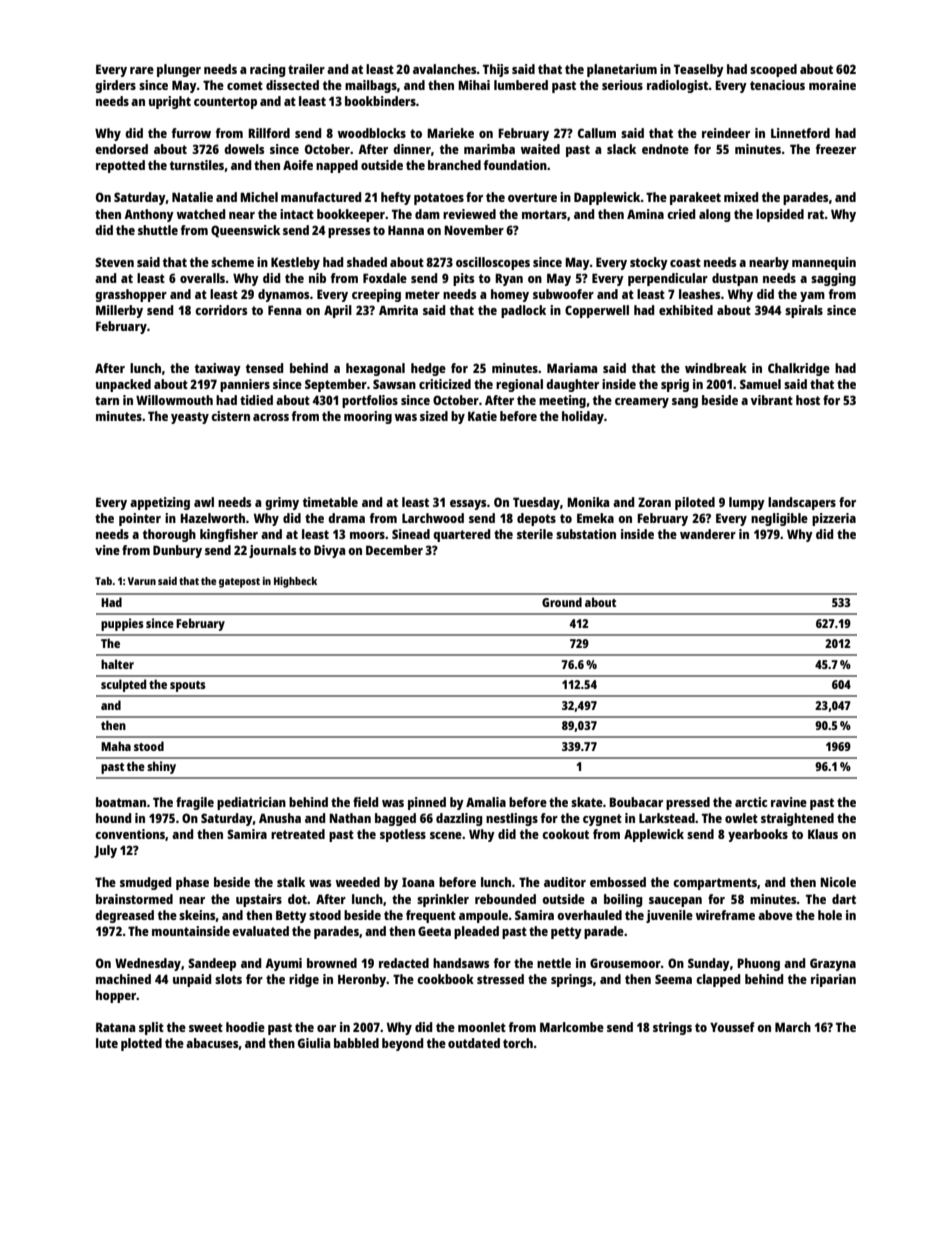 The width and height of the image is (952, 1233). Describe the element at coordinates (779, 519) in the image. I see `negligible` at that location.
